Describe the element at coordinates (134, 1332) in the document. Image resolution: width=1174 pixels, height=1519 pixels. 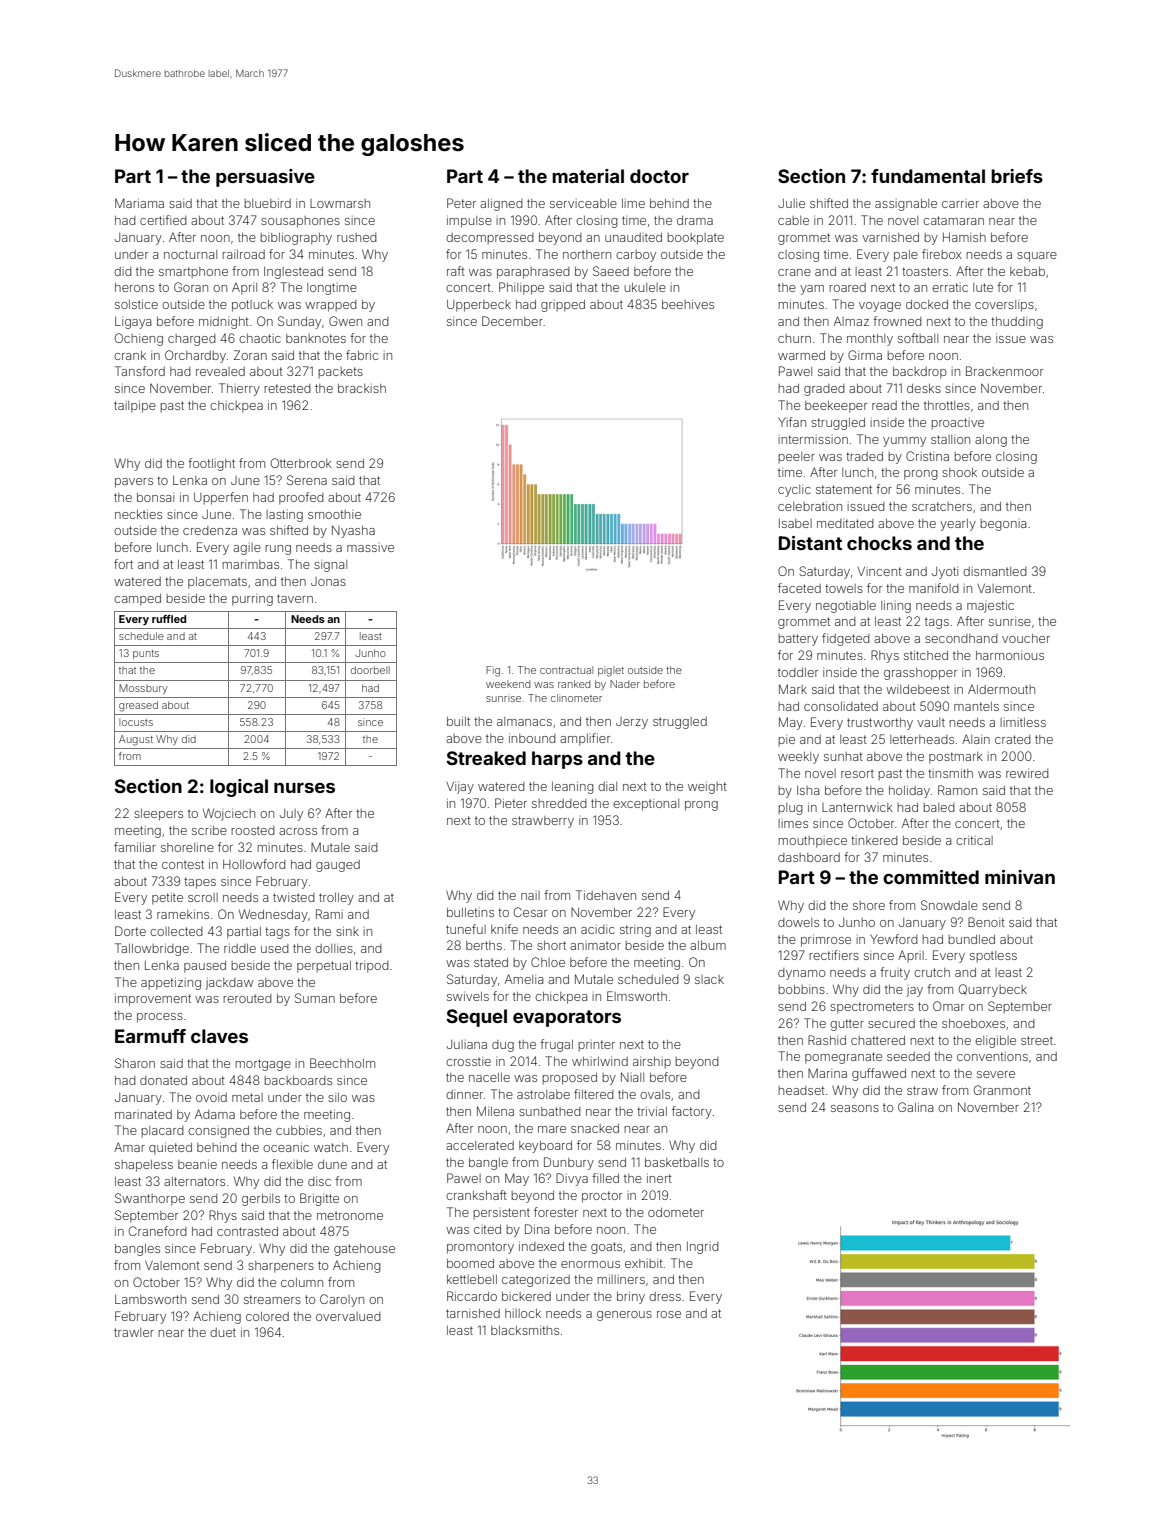
I see `trawler` at that location.
